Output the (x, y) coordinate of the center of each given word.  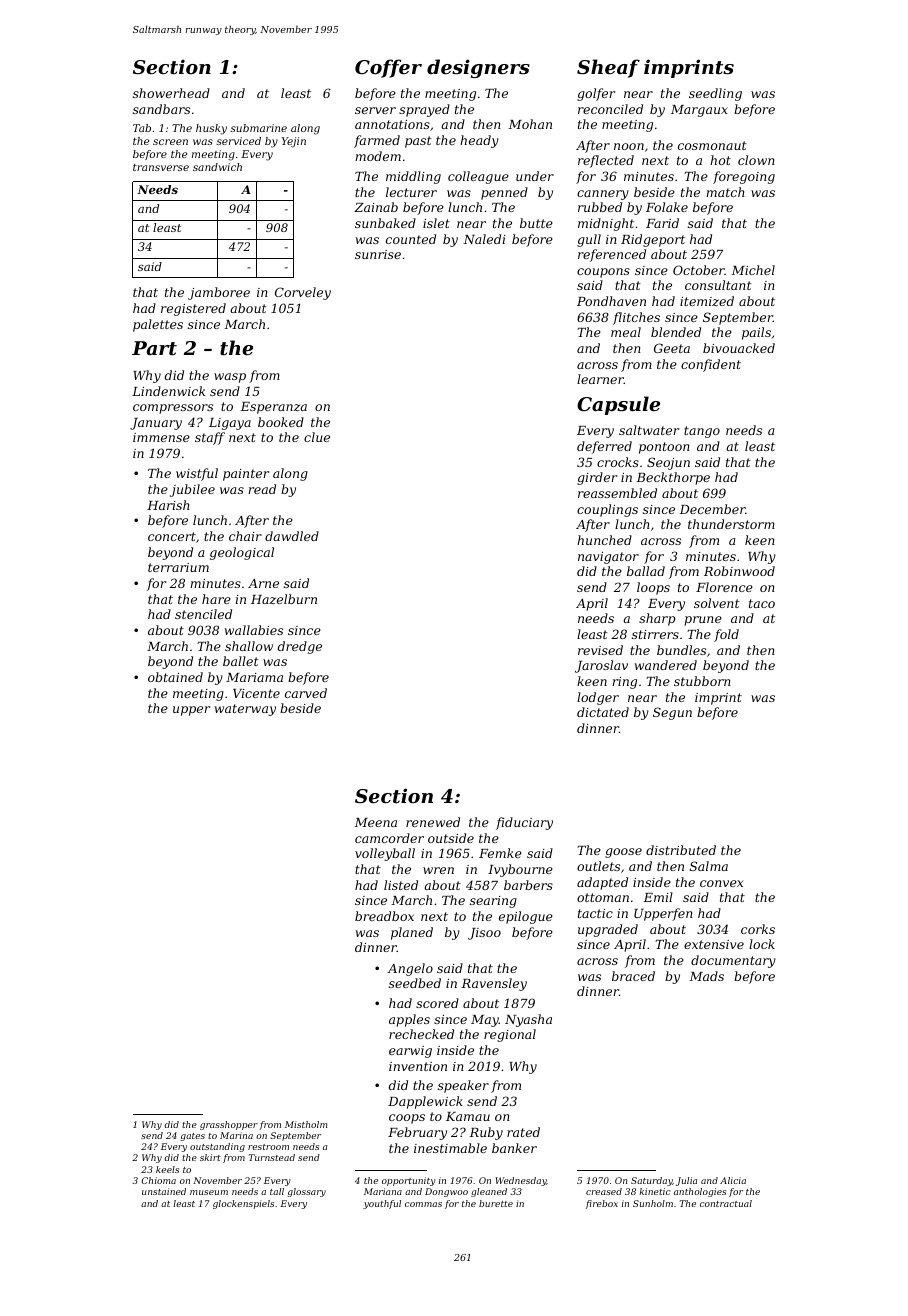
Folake (667, 207)
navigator (608, 558)
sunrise (378, 254)
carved (306, 693)
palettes (158, 325)
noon (629, 146)
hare (216, 599)
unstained (164, 1191)
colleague (478, 177)
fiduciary (524, 823)
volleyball (385, 854)
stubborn (702, 681)
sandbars (161, 109)
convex (721, 883)
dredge (300, 647)
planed (412, 933)
